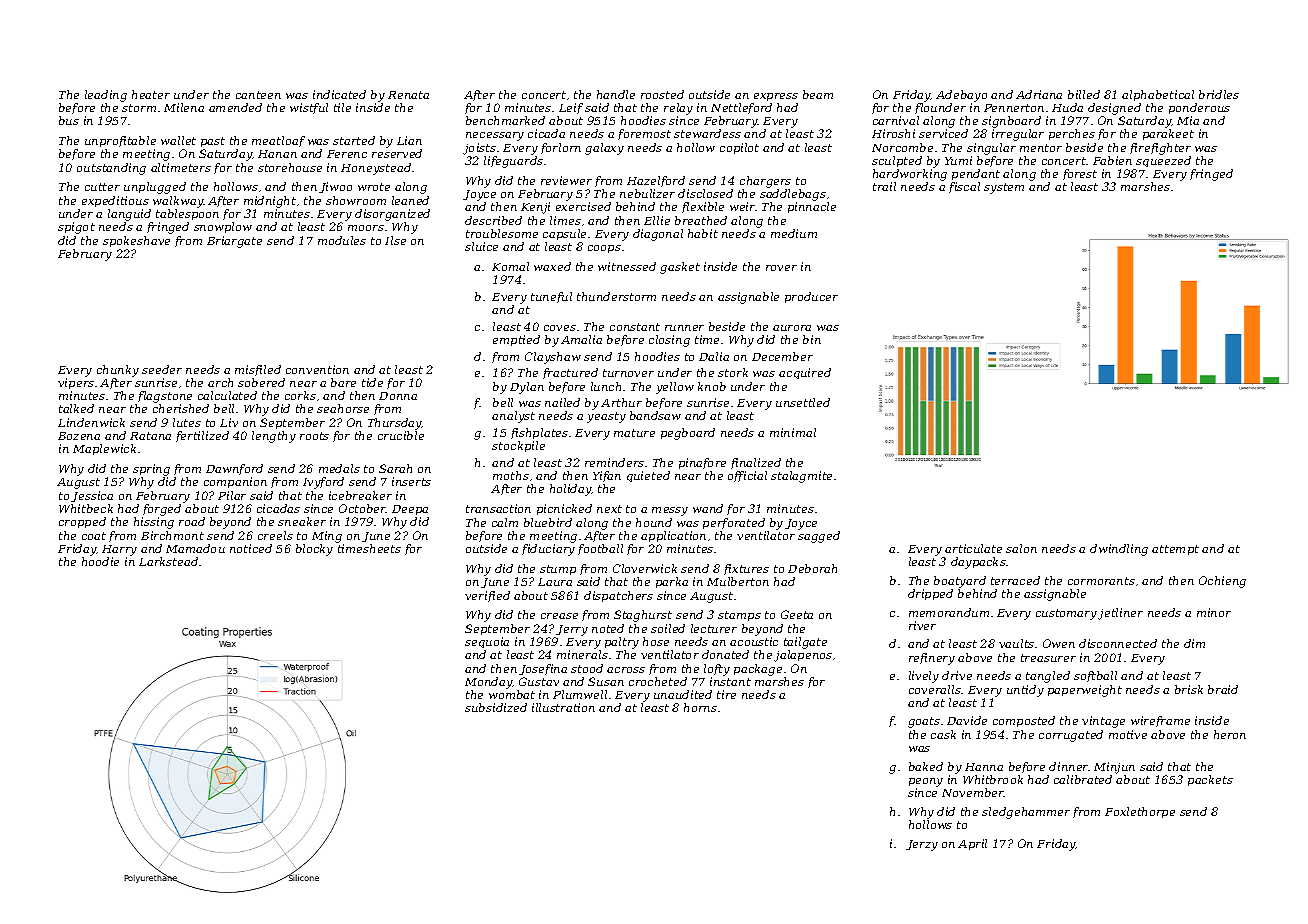 The image size is (1308, 924). What do you see at coordinates (168, 561) in the document?
I see `Larkstead` at bounding box center [168, 561].
